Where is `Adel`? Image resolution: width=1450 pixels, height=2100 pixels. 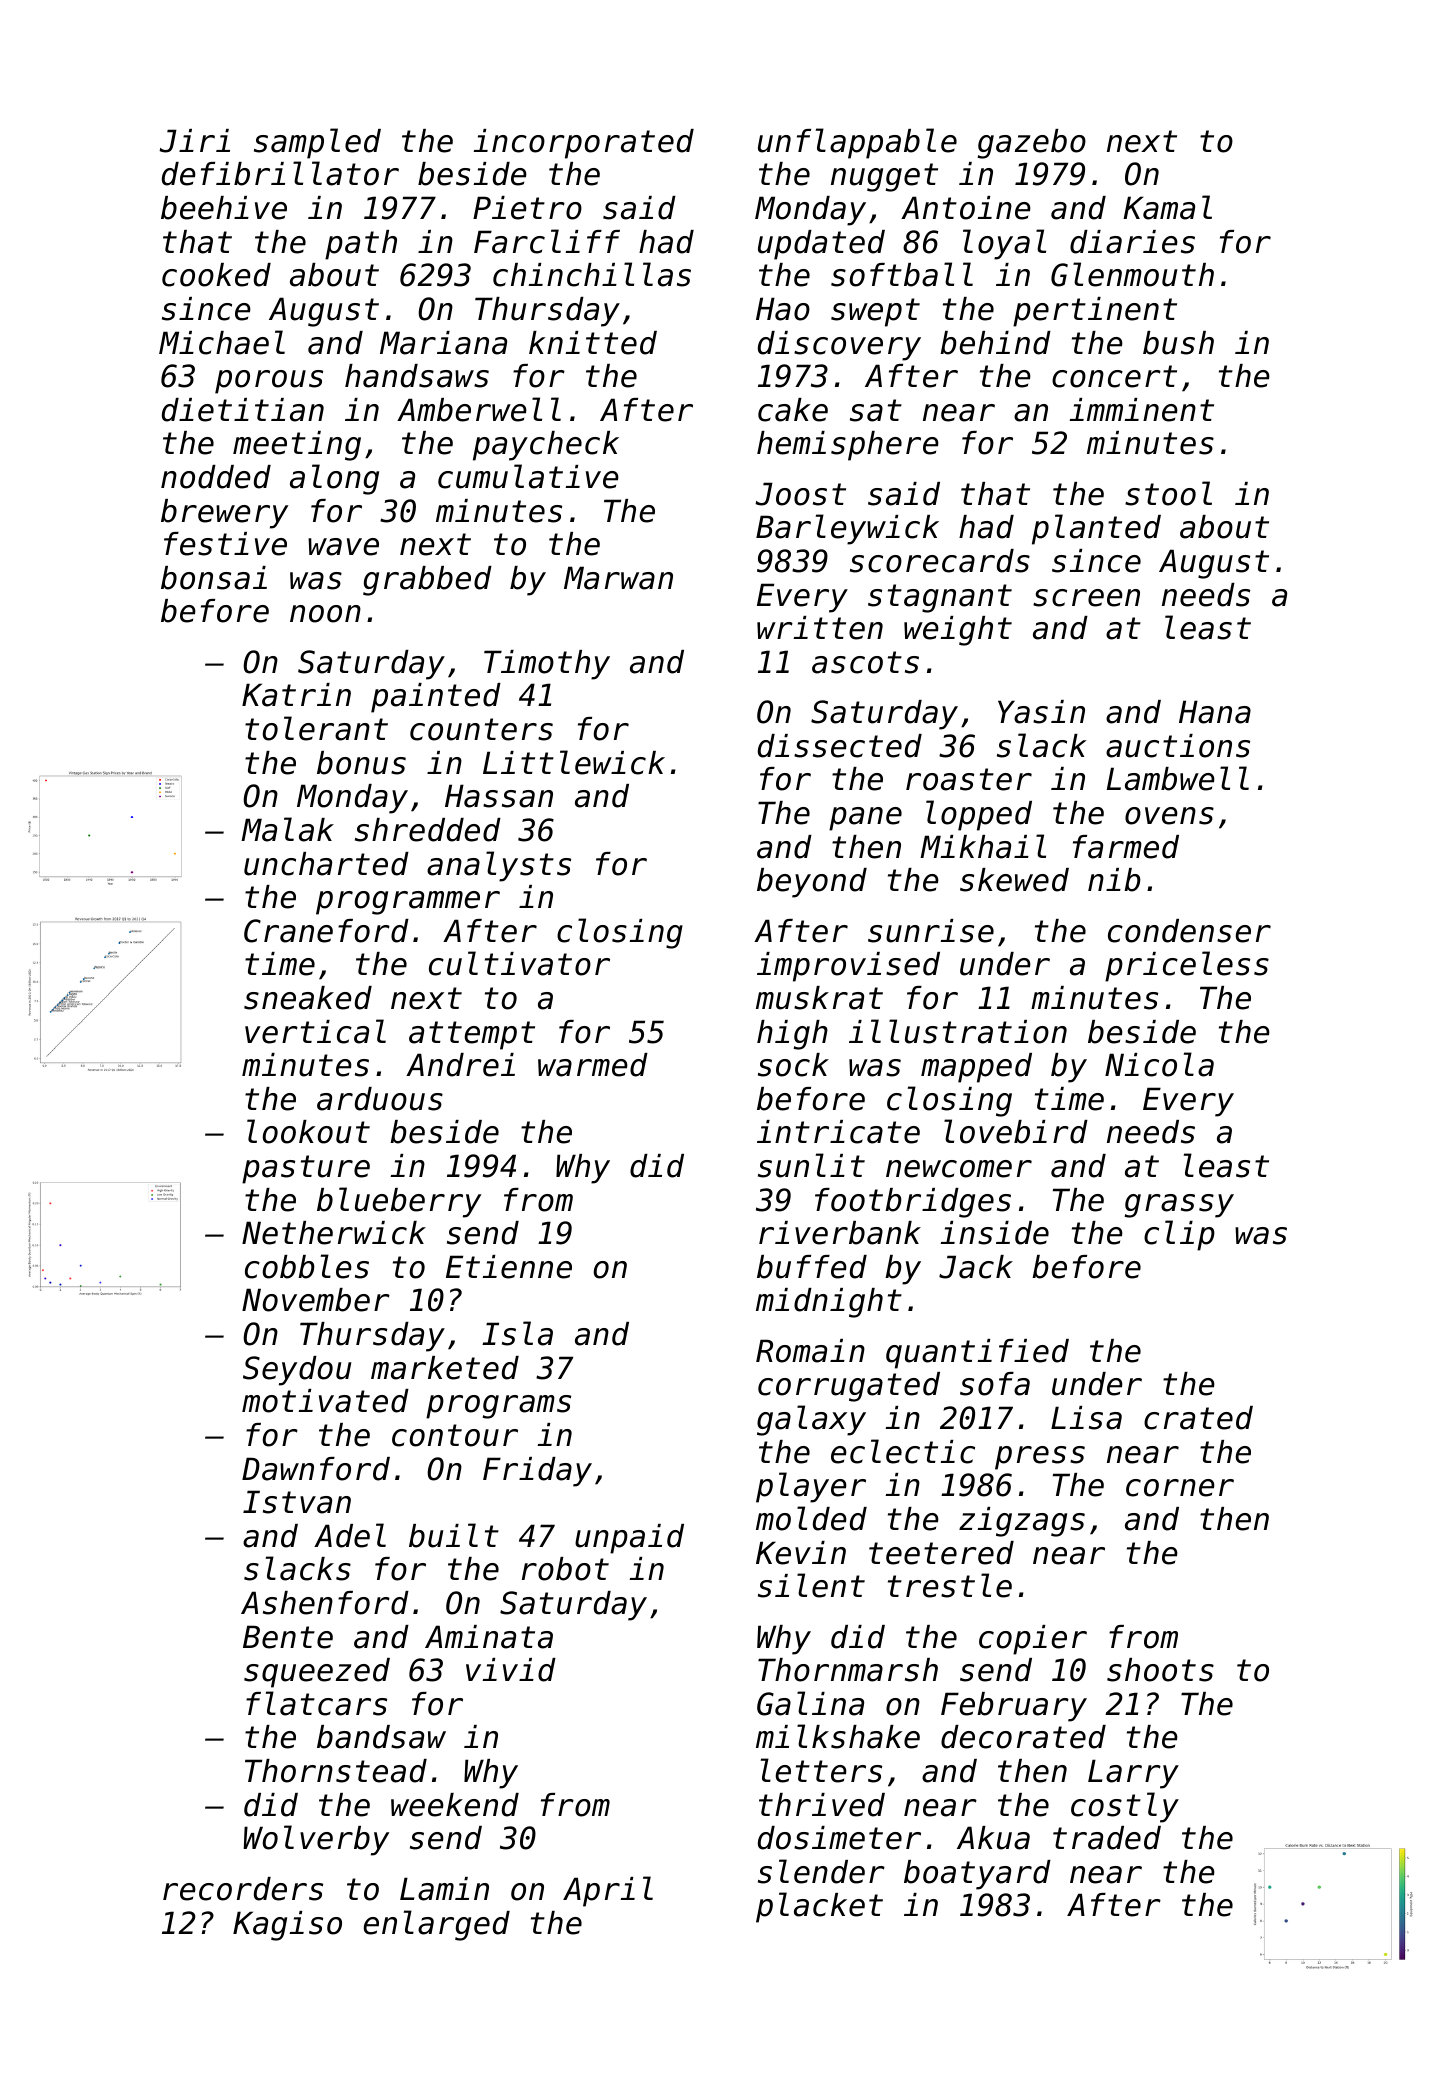 Adel is located at coordinates (350, 1535).
